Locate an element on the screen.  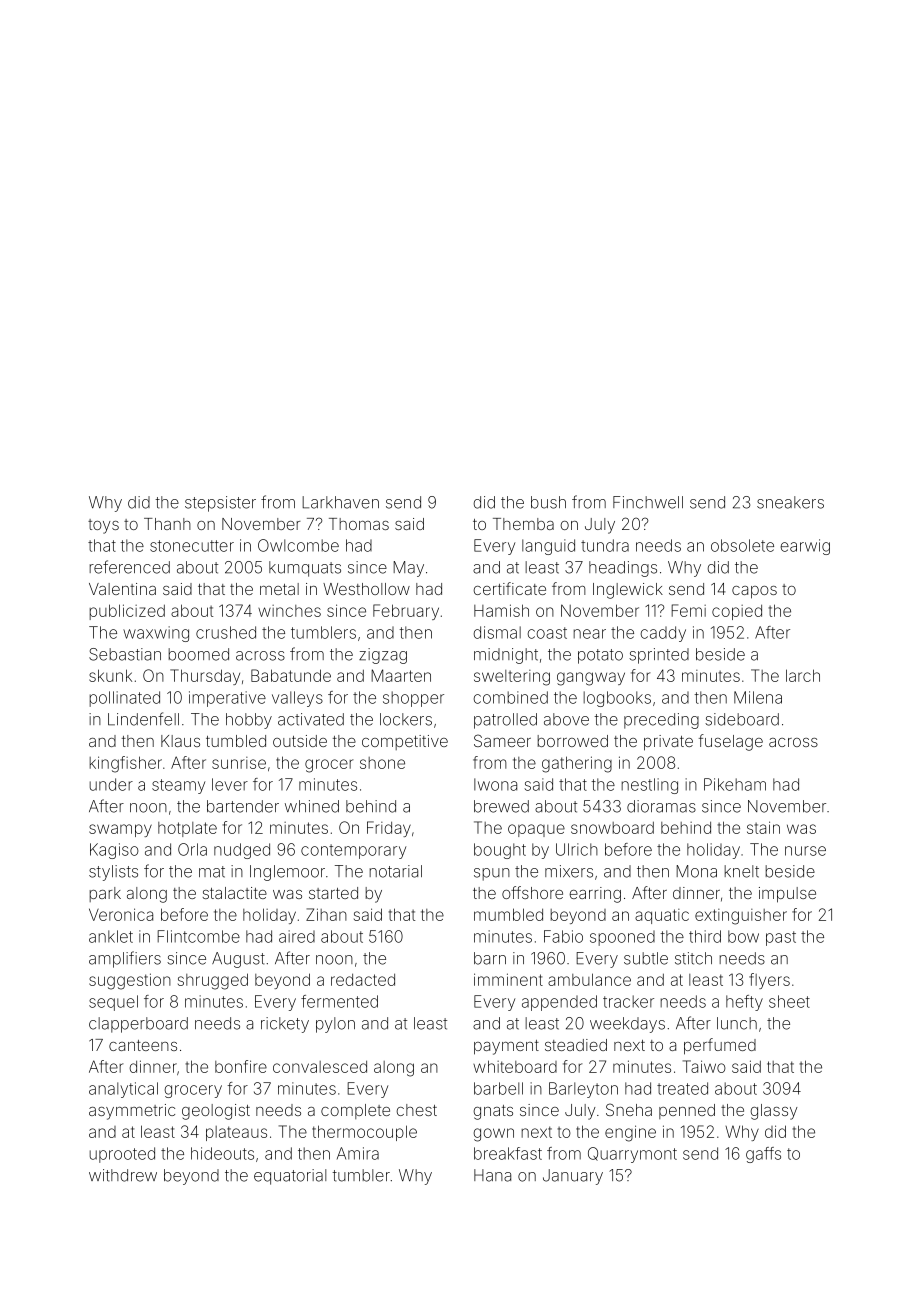
equatorial is located at coordinates (290, 1177).
